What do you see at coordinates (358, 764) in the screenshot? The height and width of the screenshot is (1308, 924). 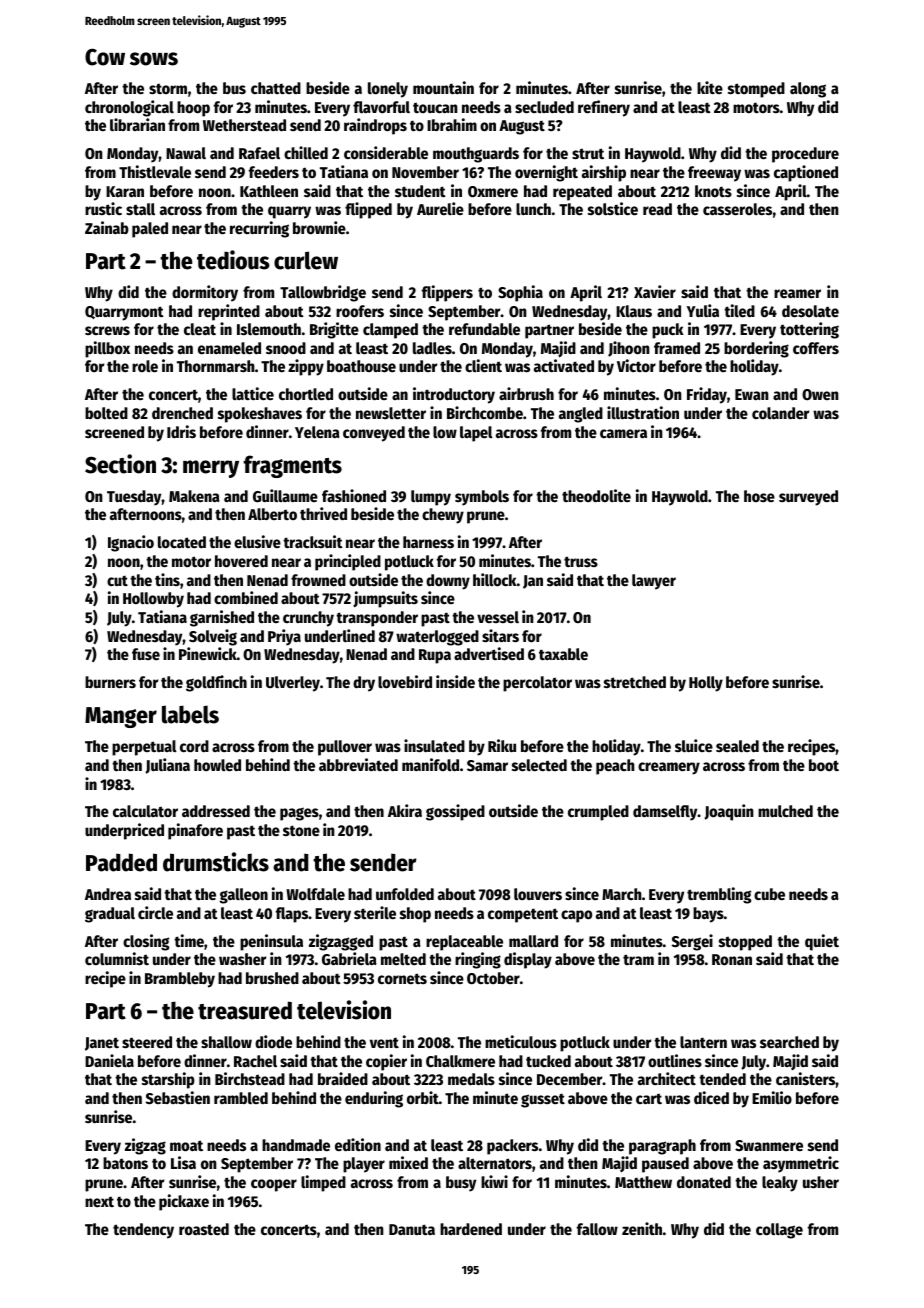 I see `abbreviated` at bounding box center [358, 764].
